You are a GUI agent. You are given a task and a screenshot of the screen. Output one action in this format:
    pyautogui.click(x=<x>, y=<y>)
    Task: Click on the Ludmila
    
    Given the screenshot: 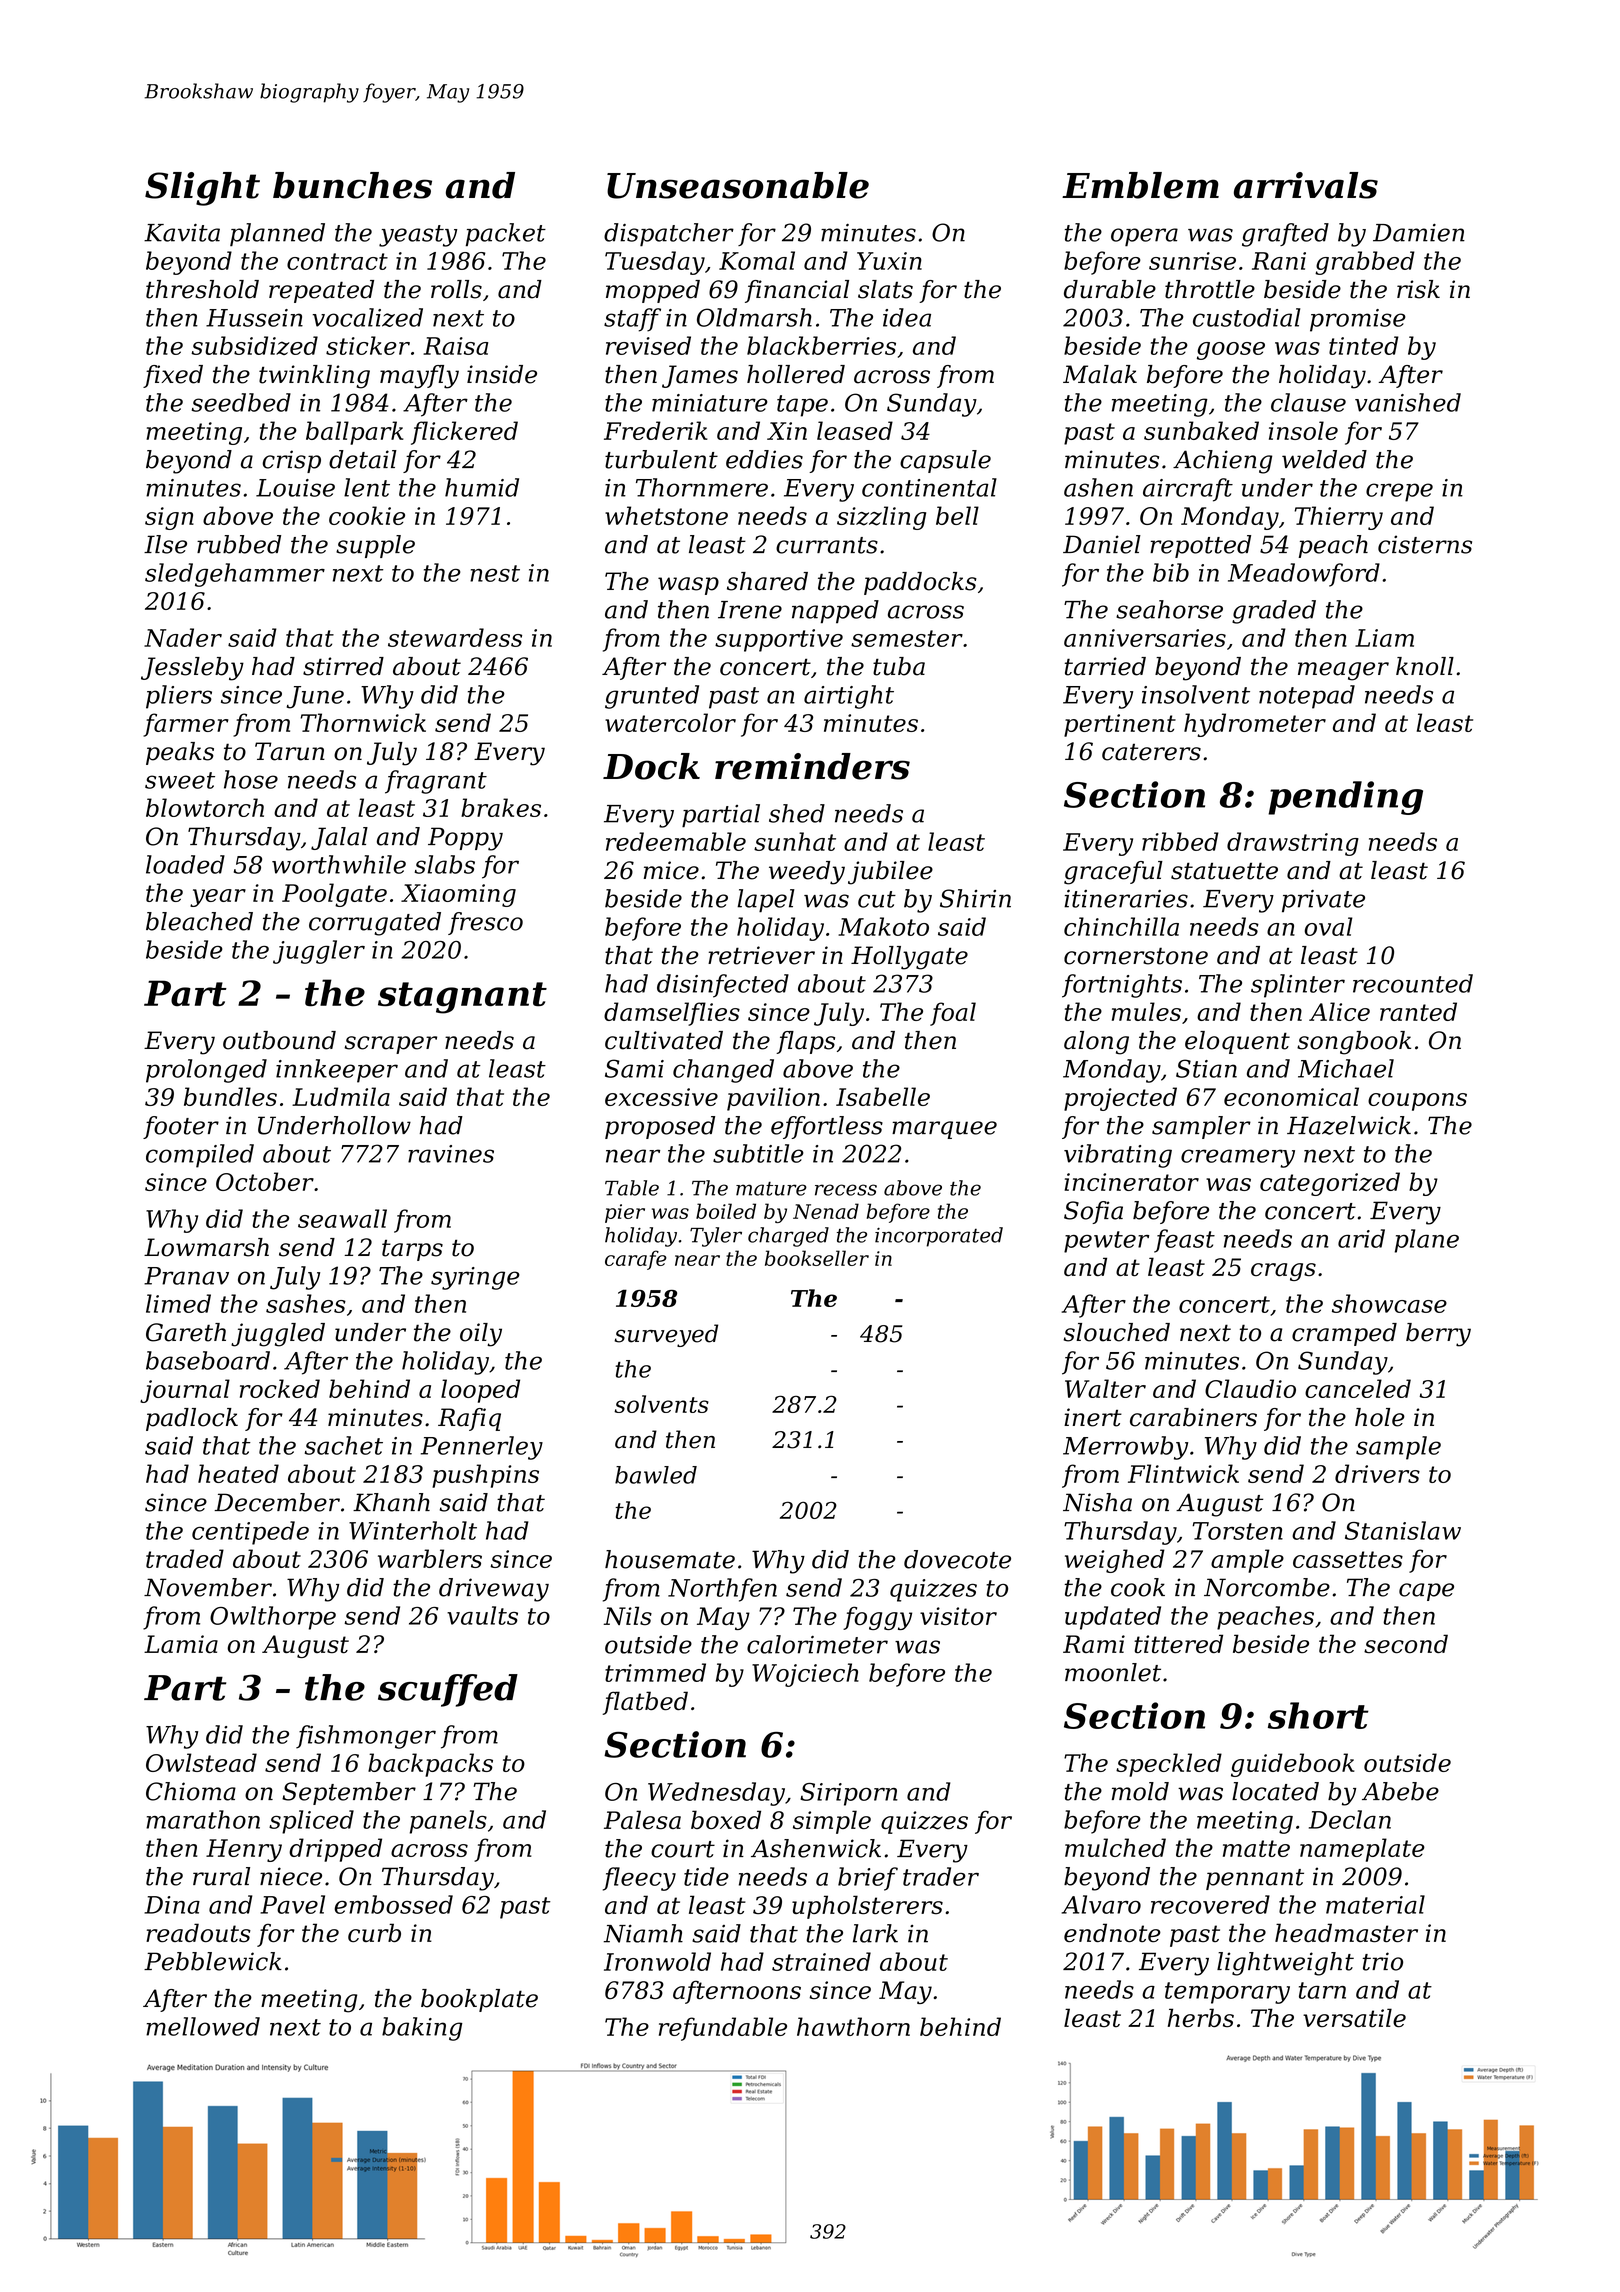 What is the action you would take?
    pyautogui.click(x=341, y=1096)
